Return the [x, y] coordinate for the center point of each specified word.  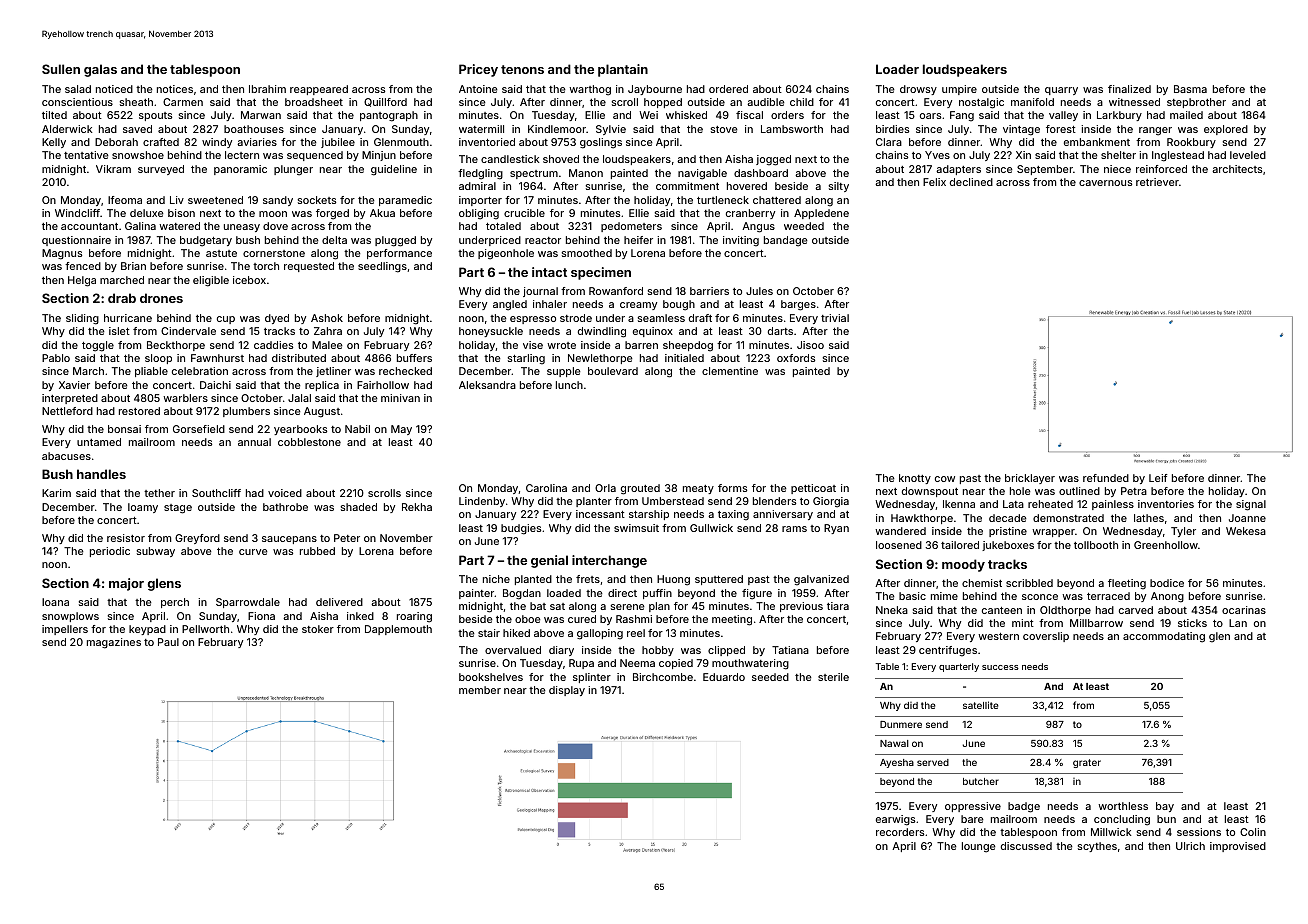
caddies [273, 345]
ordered [728, 89]
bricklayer [1030, 479]
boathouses [254, 129]
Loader [897, 69]
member [480, 690]
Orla [605, 488]
